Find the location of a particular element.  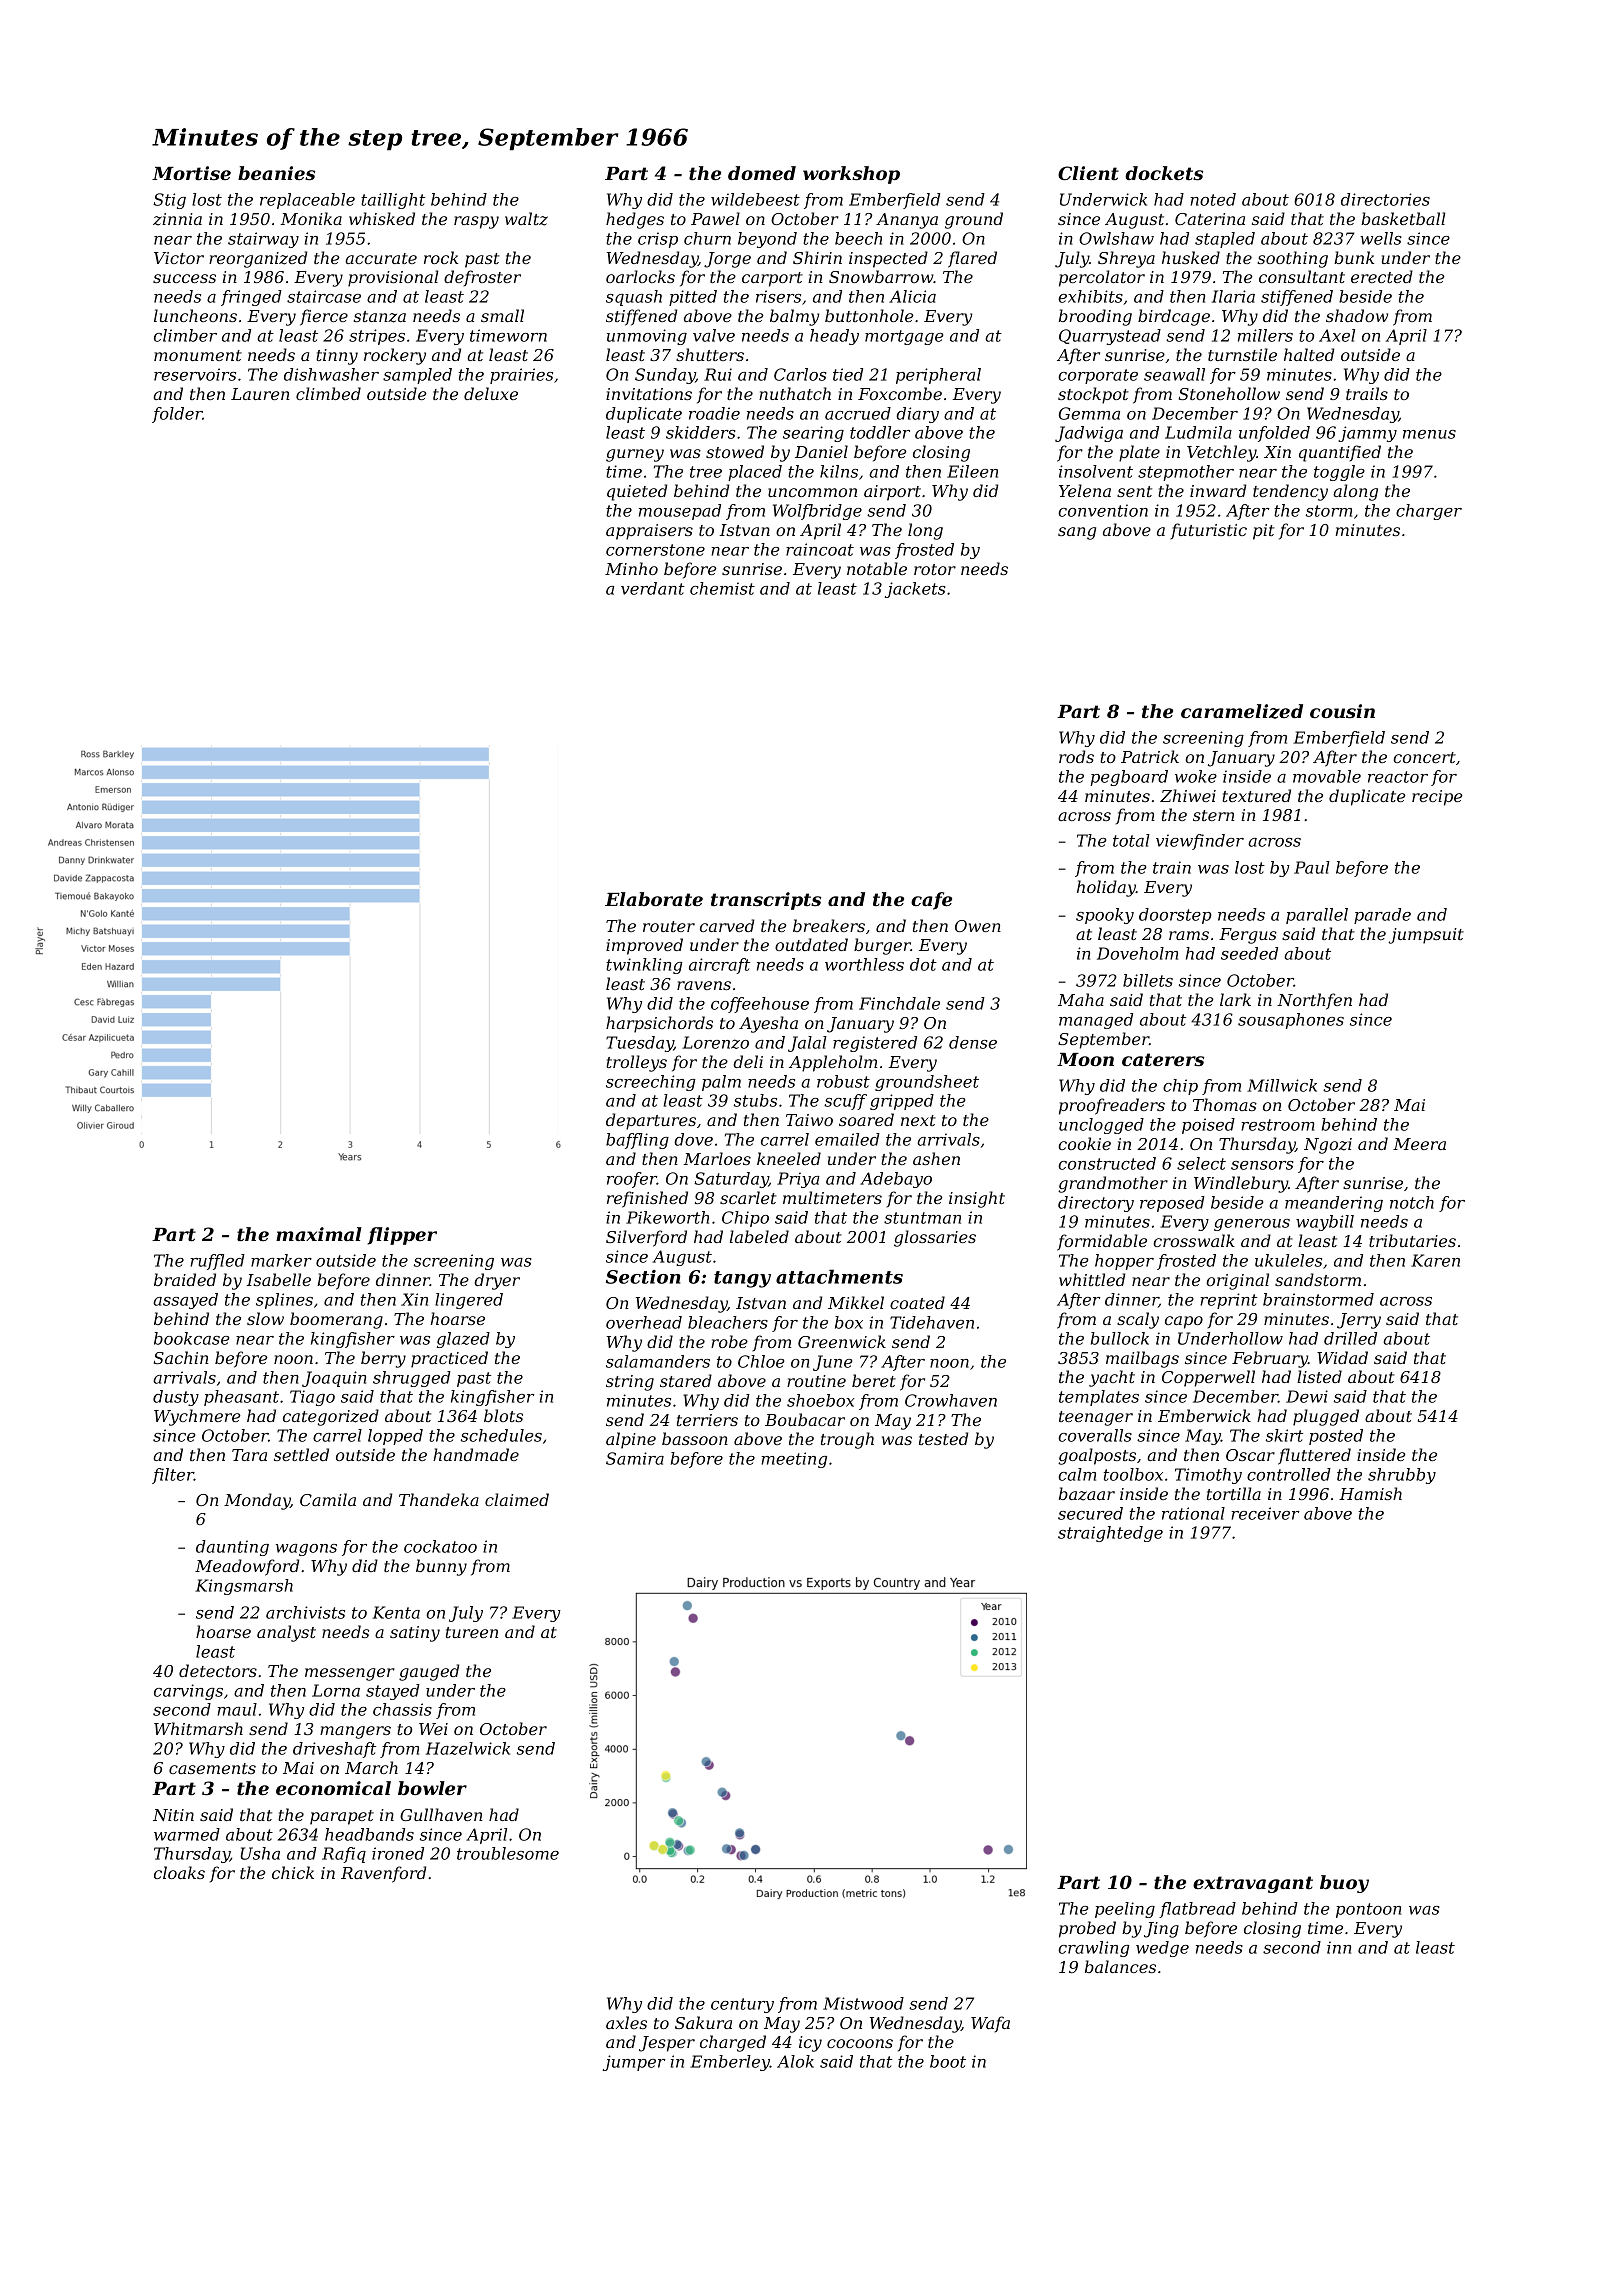

flared is located at coordinates (972, 259).
